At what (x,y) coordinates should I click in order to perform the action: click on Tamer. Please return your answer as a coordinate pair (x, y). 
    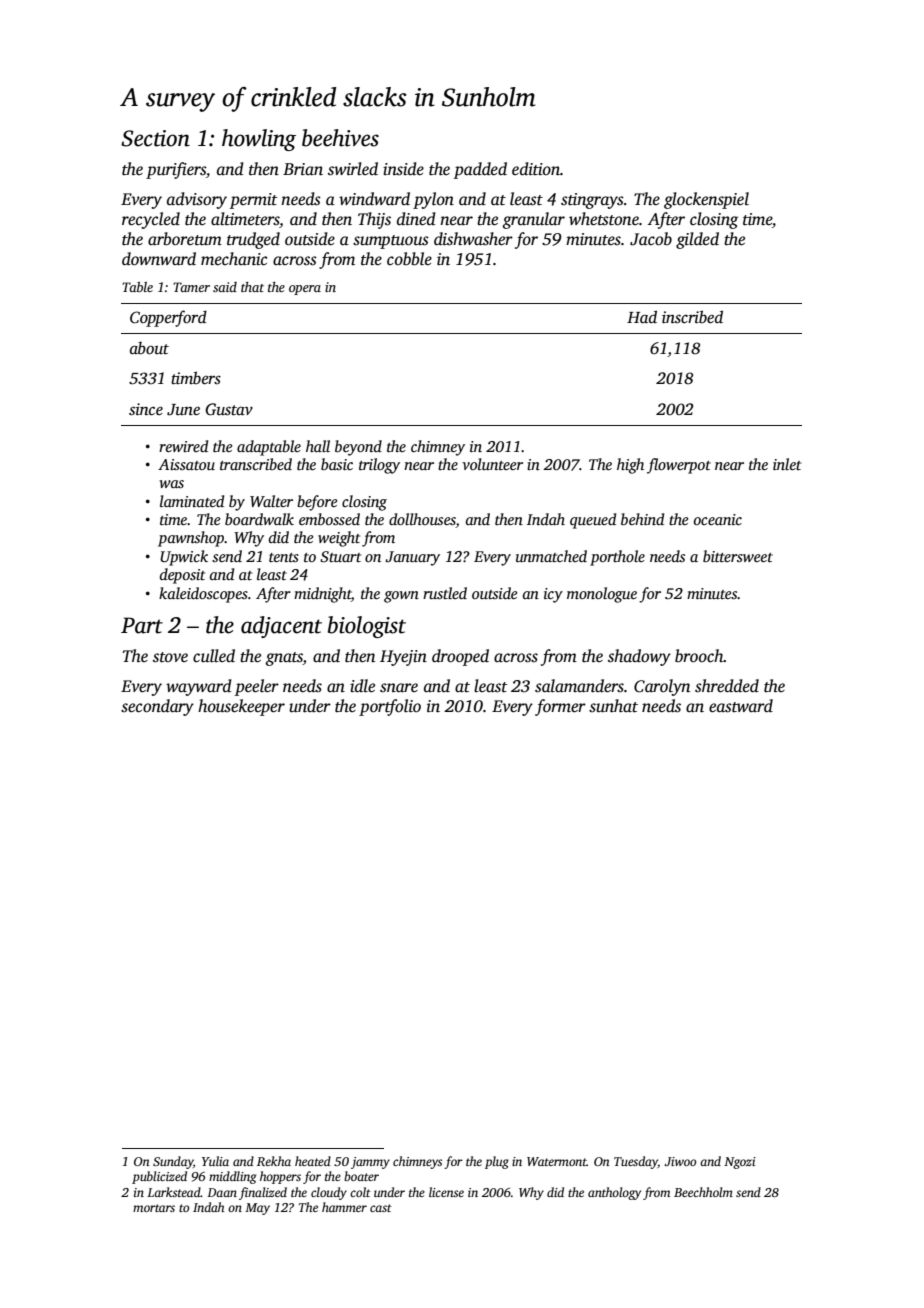
    Looking at the image, I should click on (191, 287).
